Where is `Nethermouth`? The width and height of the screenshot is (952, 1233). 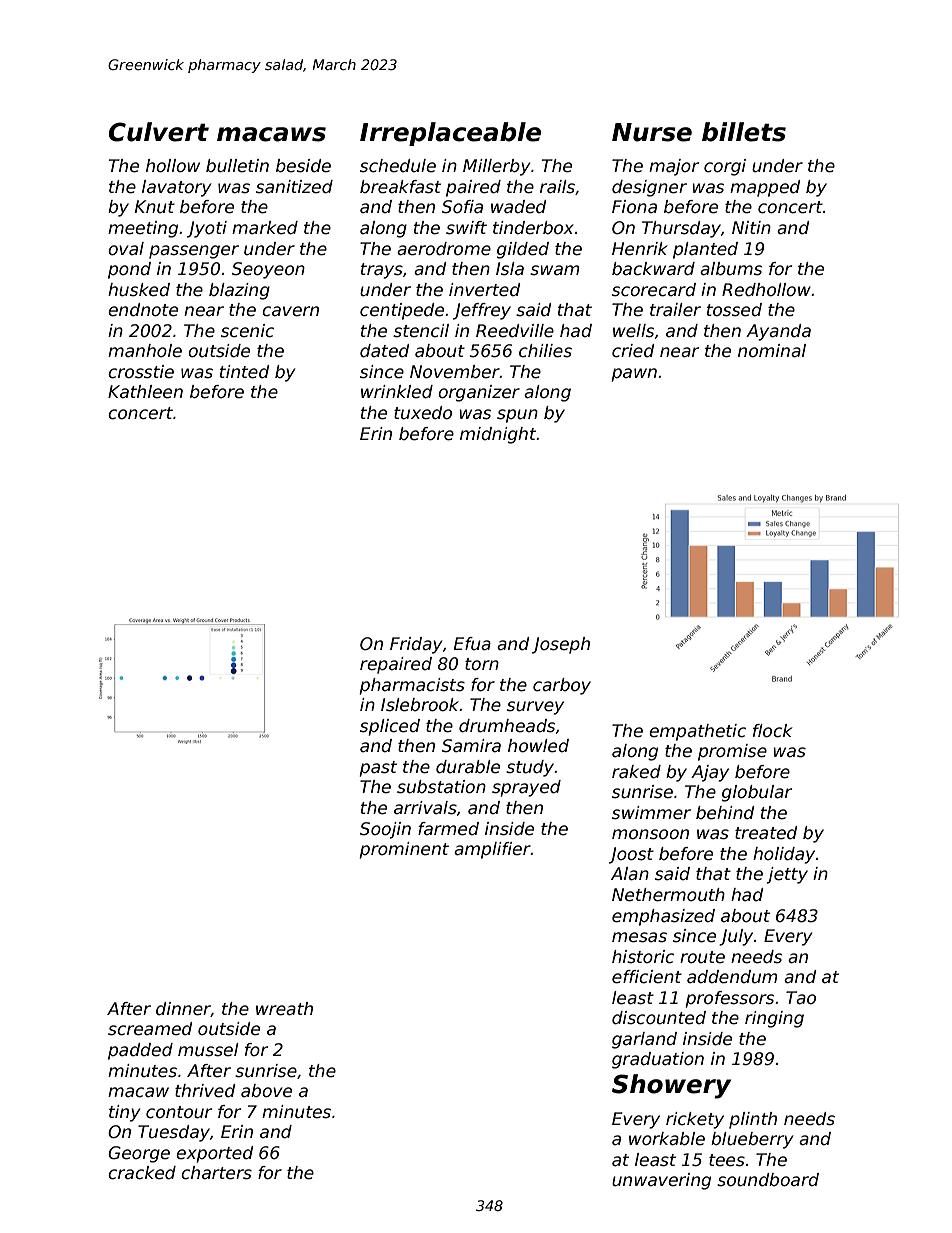 Nethermouth is located at coordinates (668, 895).
